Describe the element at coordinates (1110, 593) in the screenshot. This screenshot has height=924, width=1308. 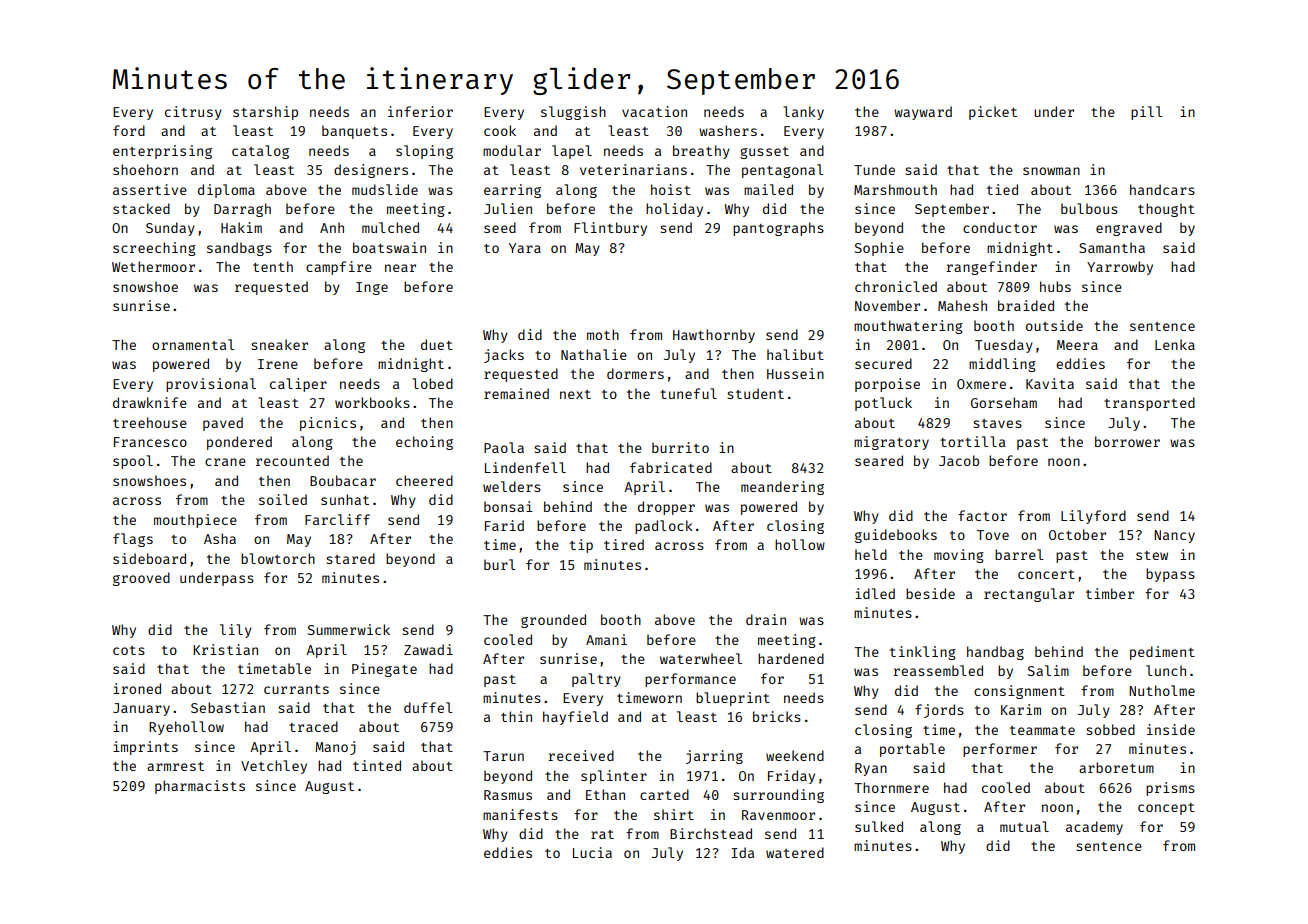
I see `timber` at that location.
